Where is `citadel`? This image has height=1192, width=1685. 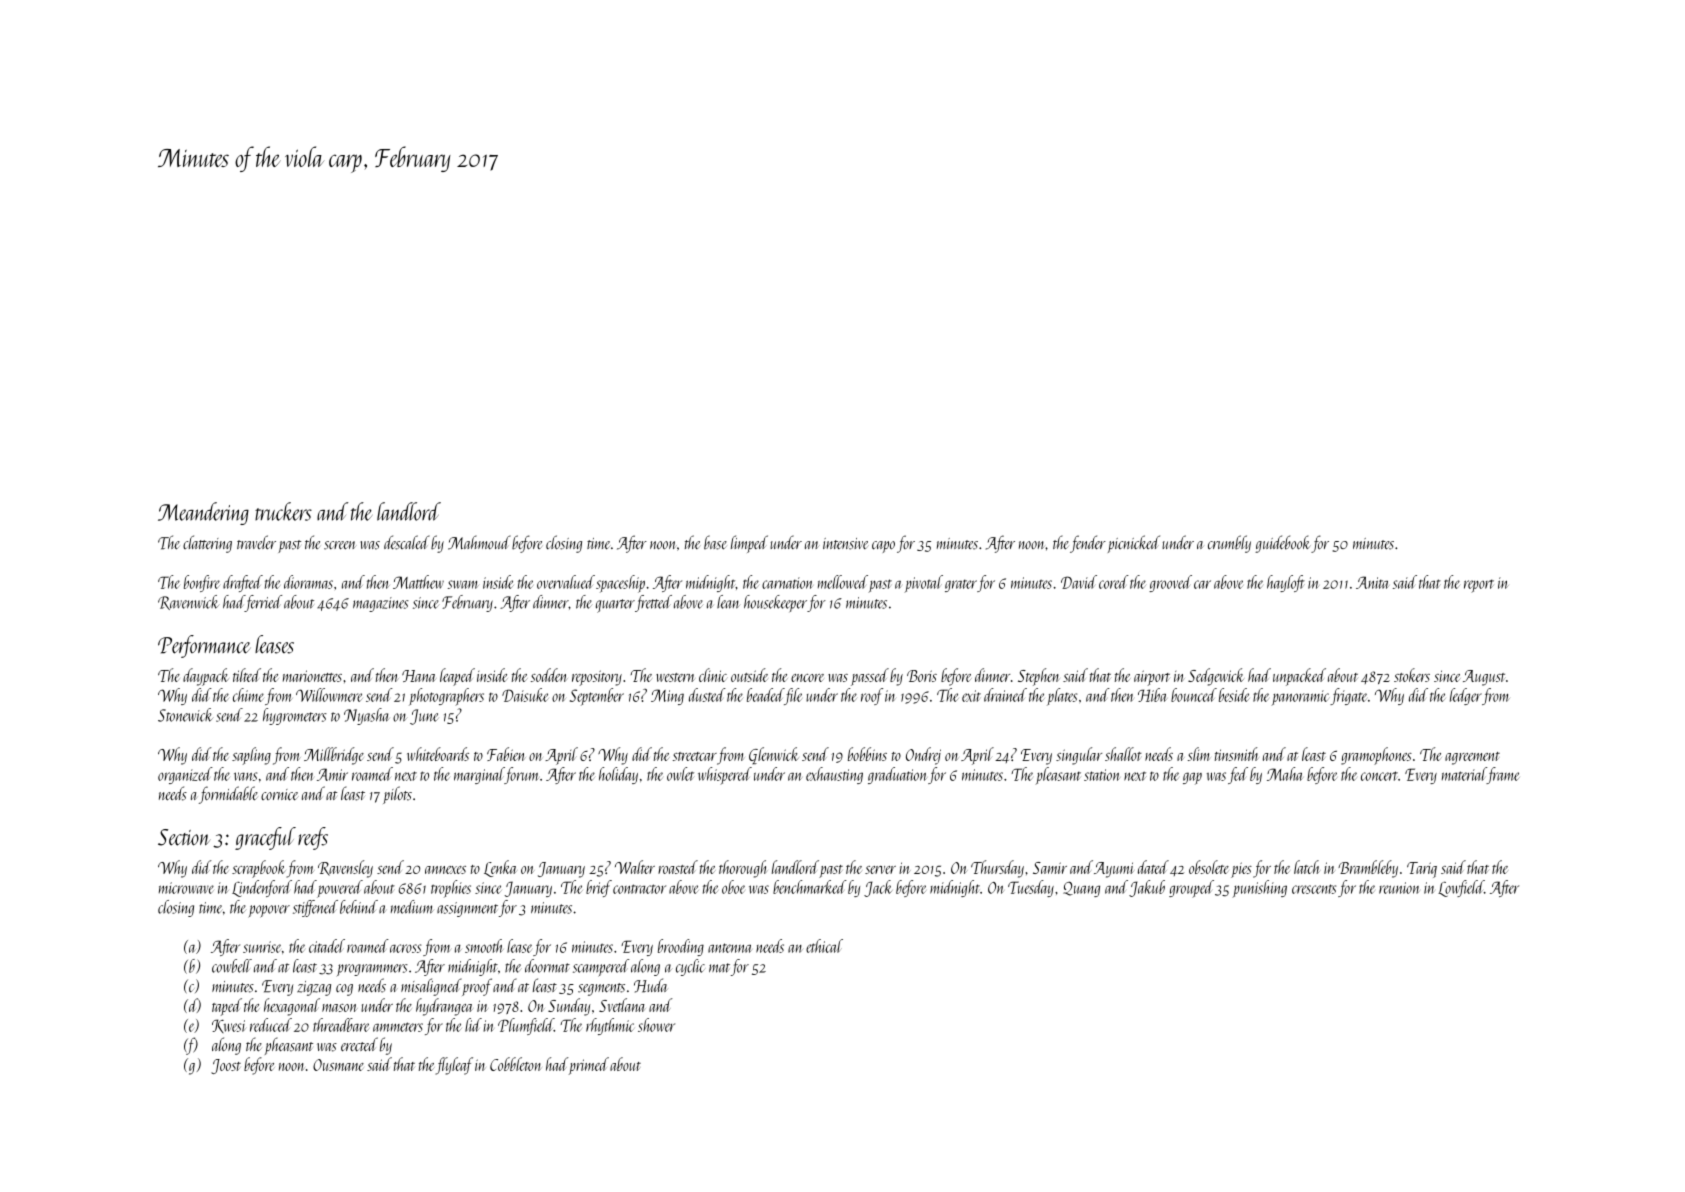 citadel is located at coordinates (327, 946).
